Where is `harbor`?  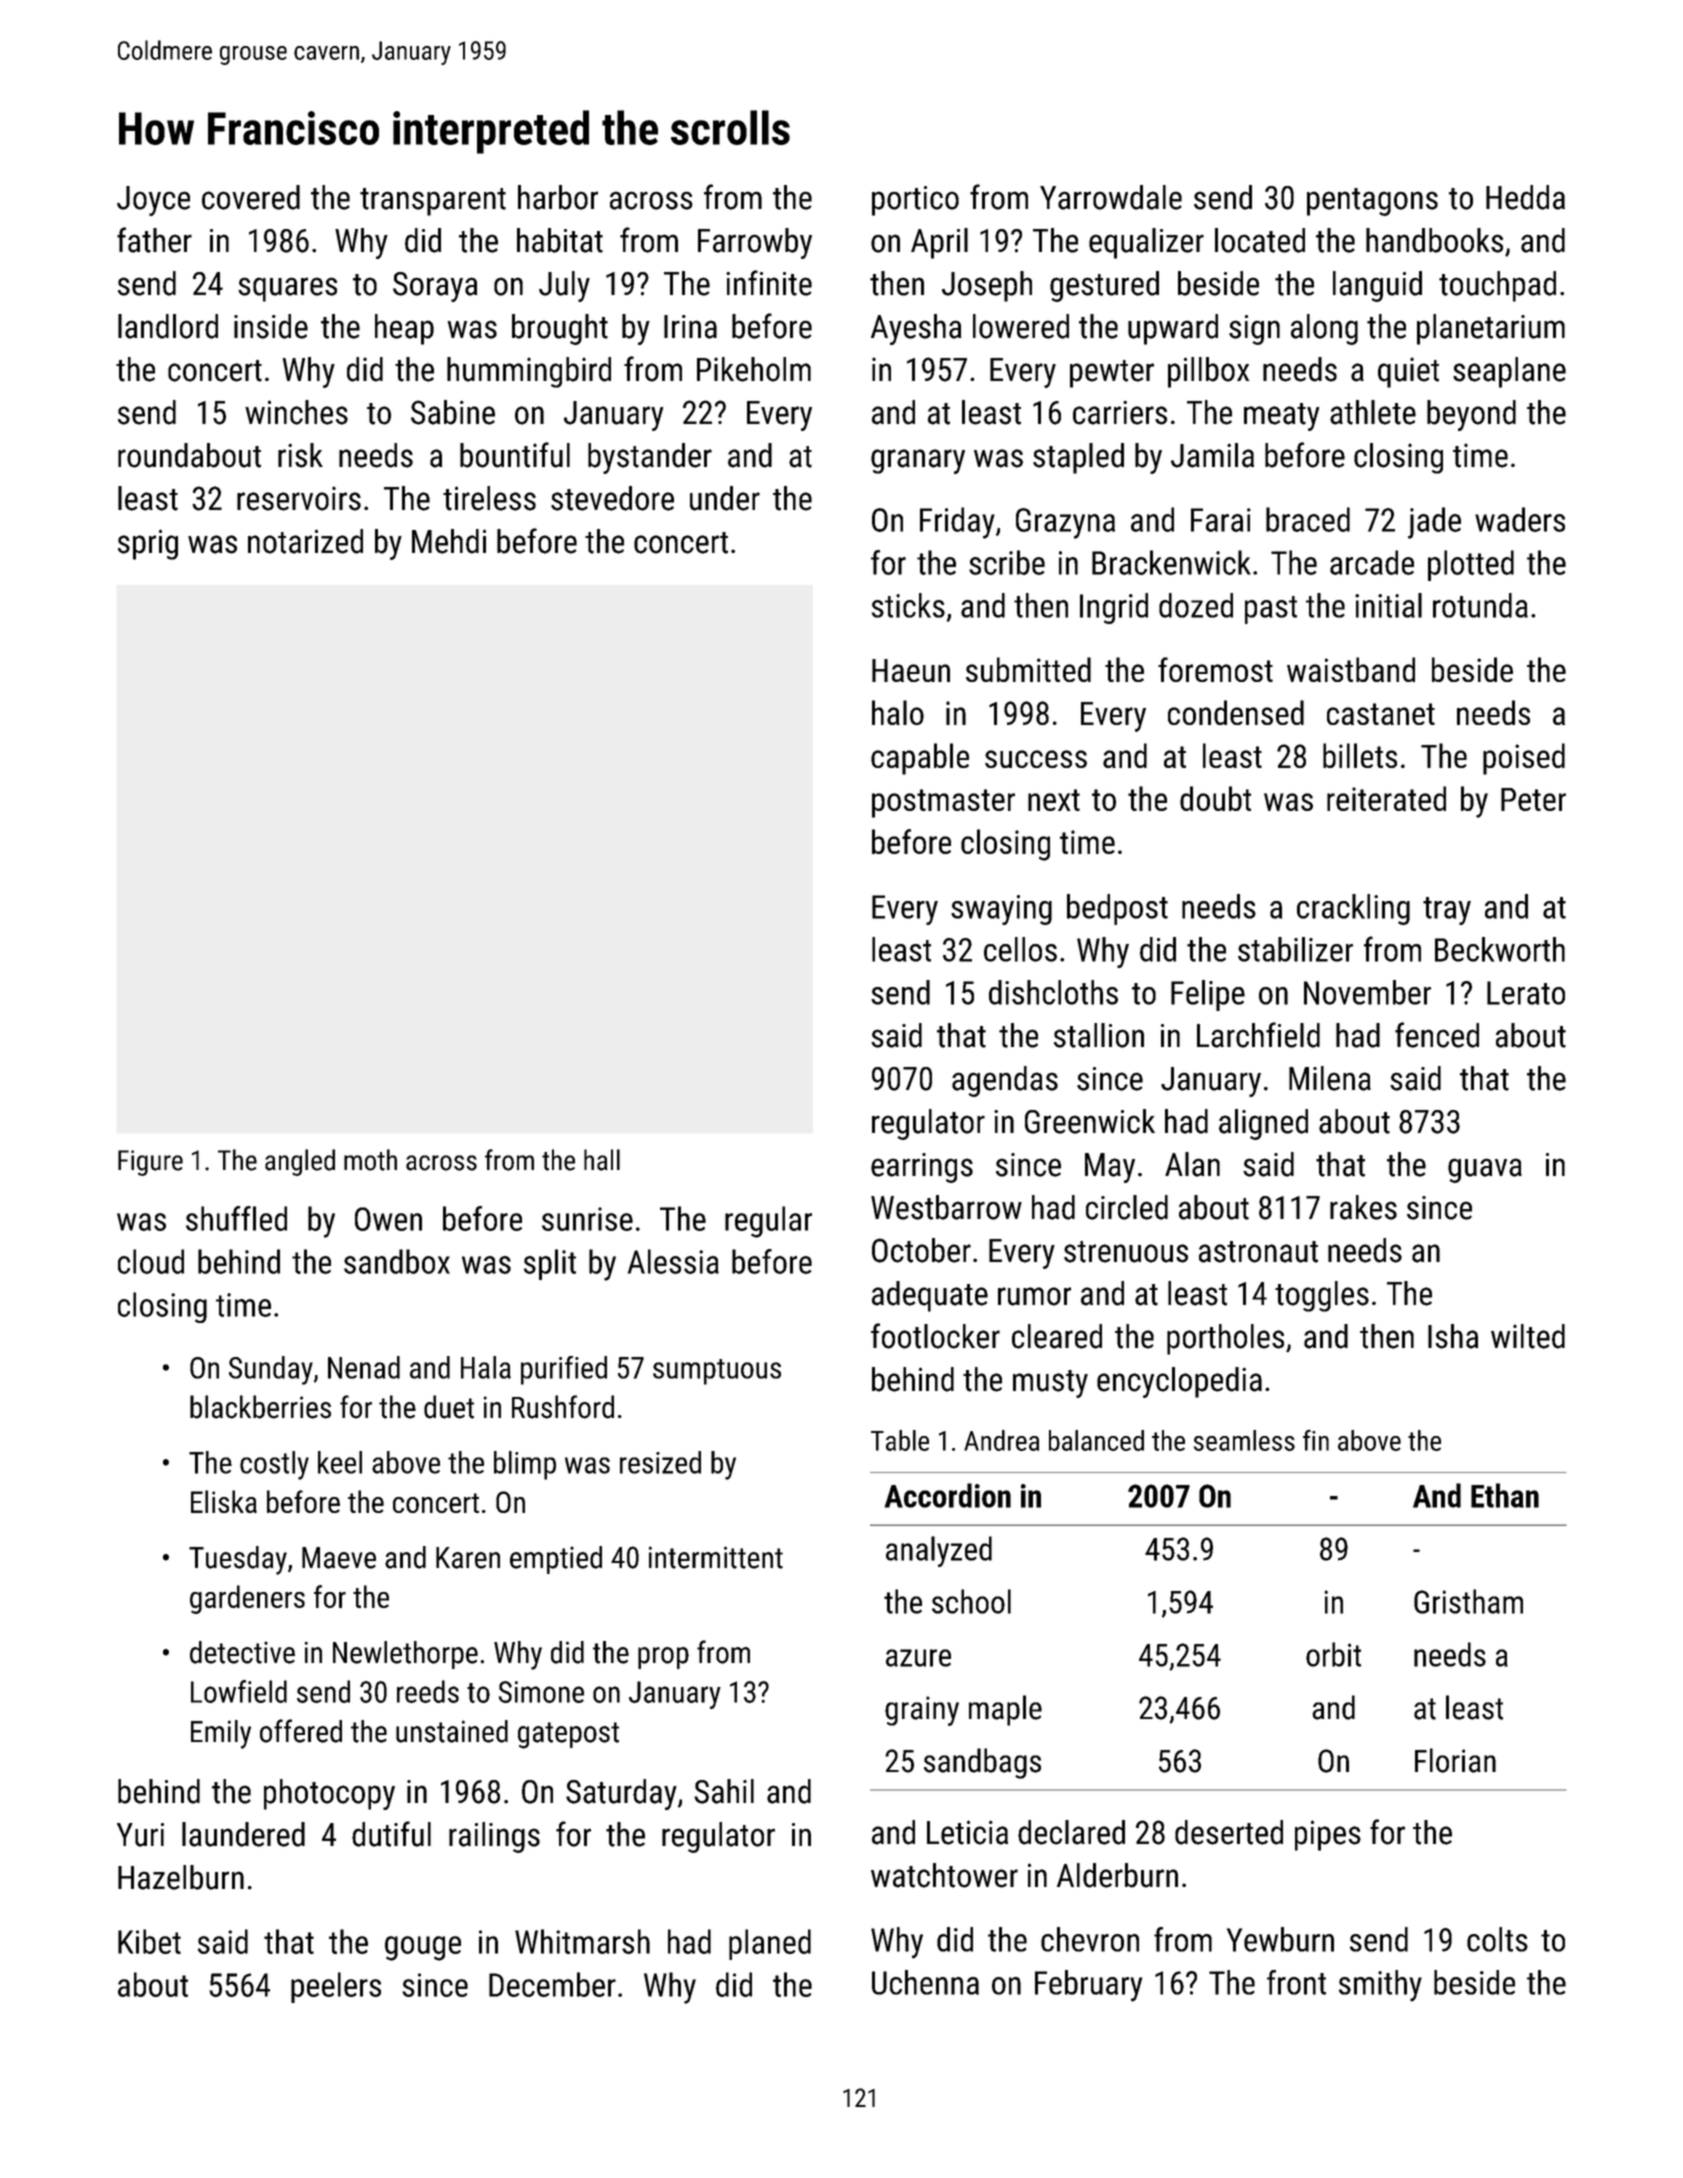 harbor is located at coordinates (558, 197).
